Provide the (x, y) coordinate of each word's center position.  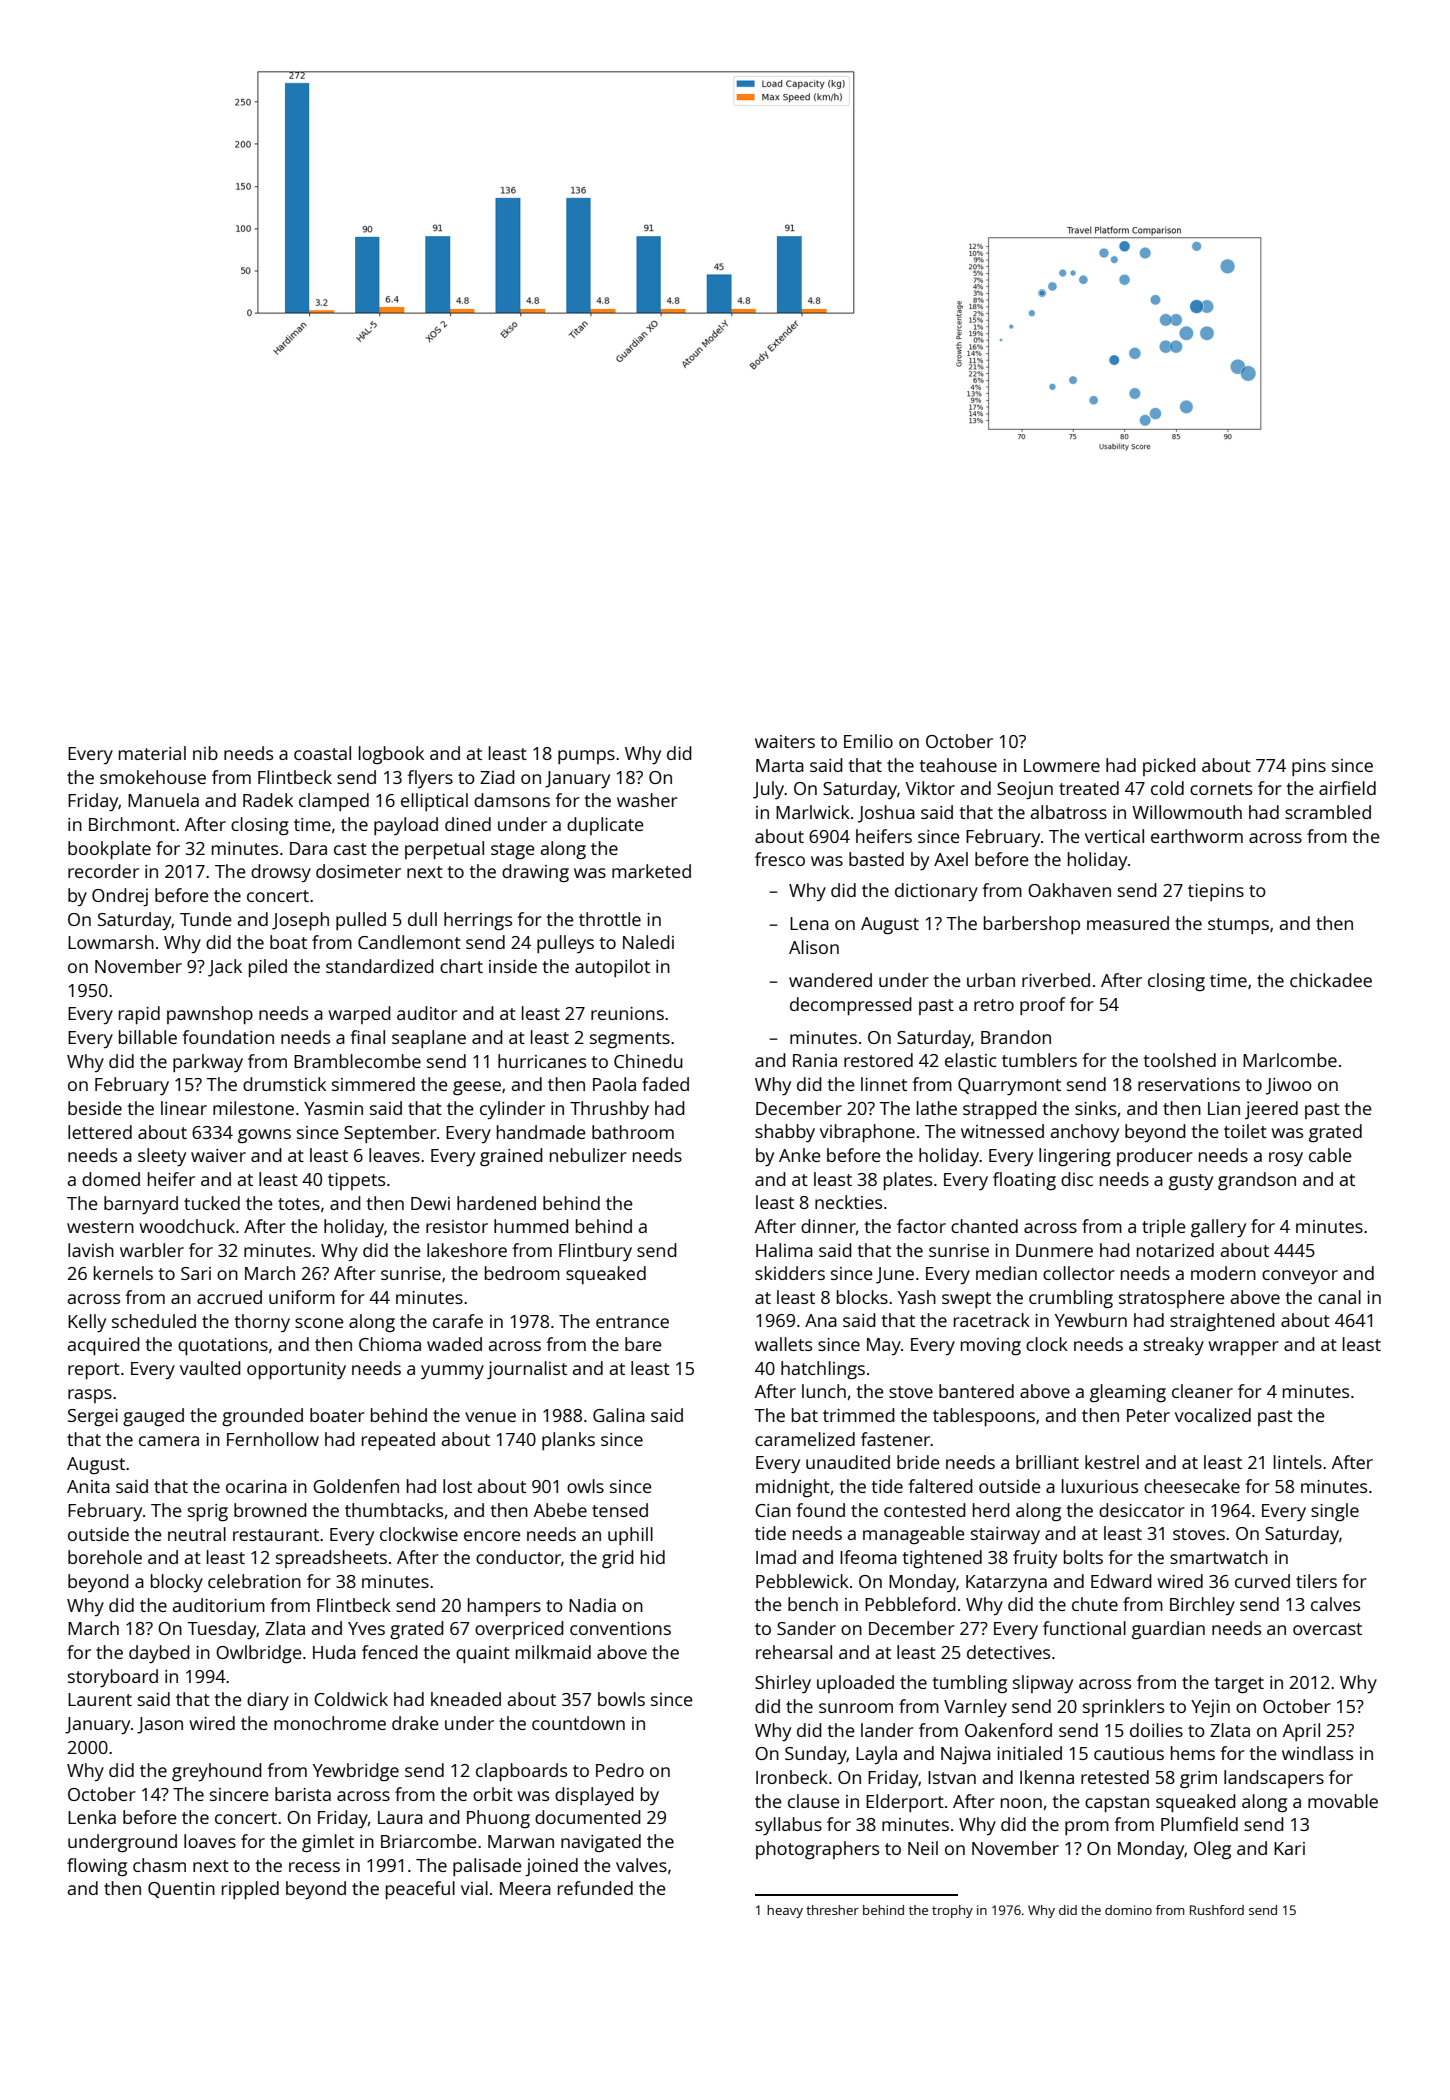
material (152, 753)
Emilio (868, 741)
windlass (1317, 1753)
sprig (208, 1512)
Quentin (181, 1890)
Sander (806, 1628)
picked (1169, 767)
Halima (784, 1250)
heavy (785, 1911)
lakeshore (467, 1250)
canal (1339, 1297)
